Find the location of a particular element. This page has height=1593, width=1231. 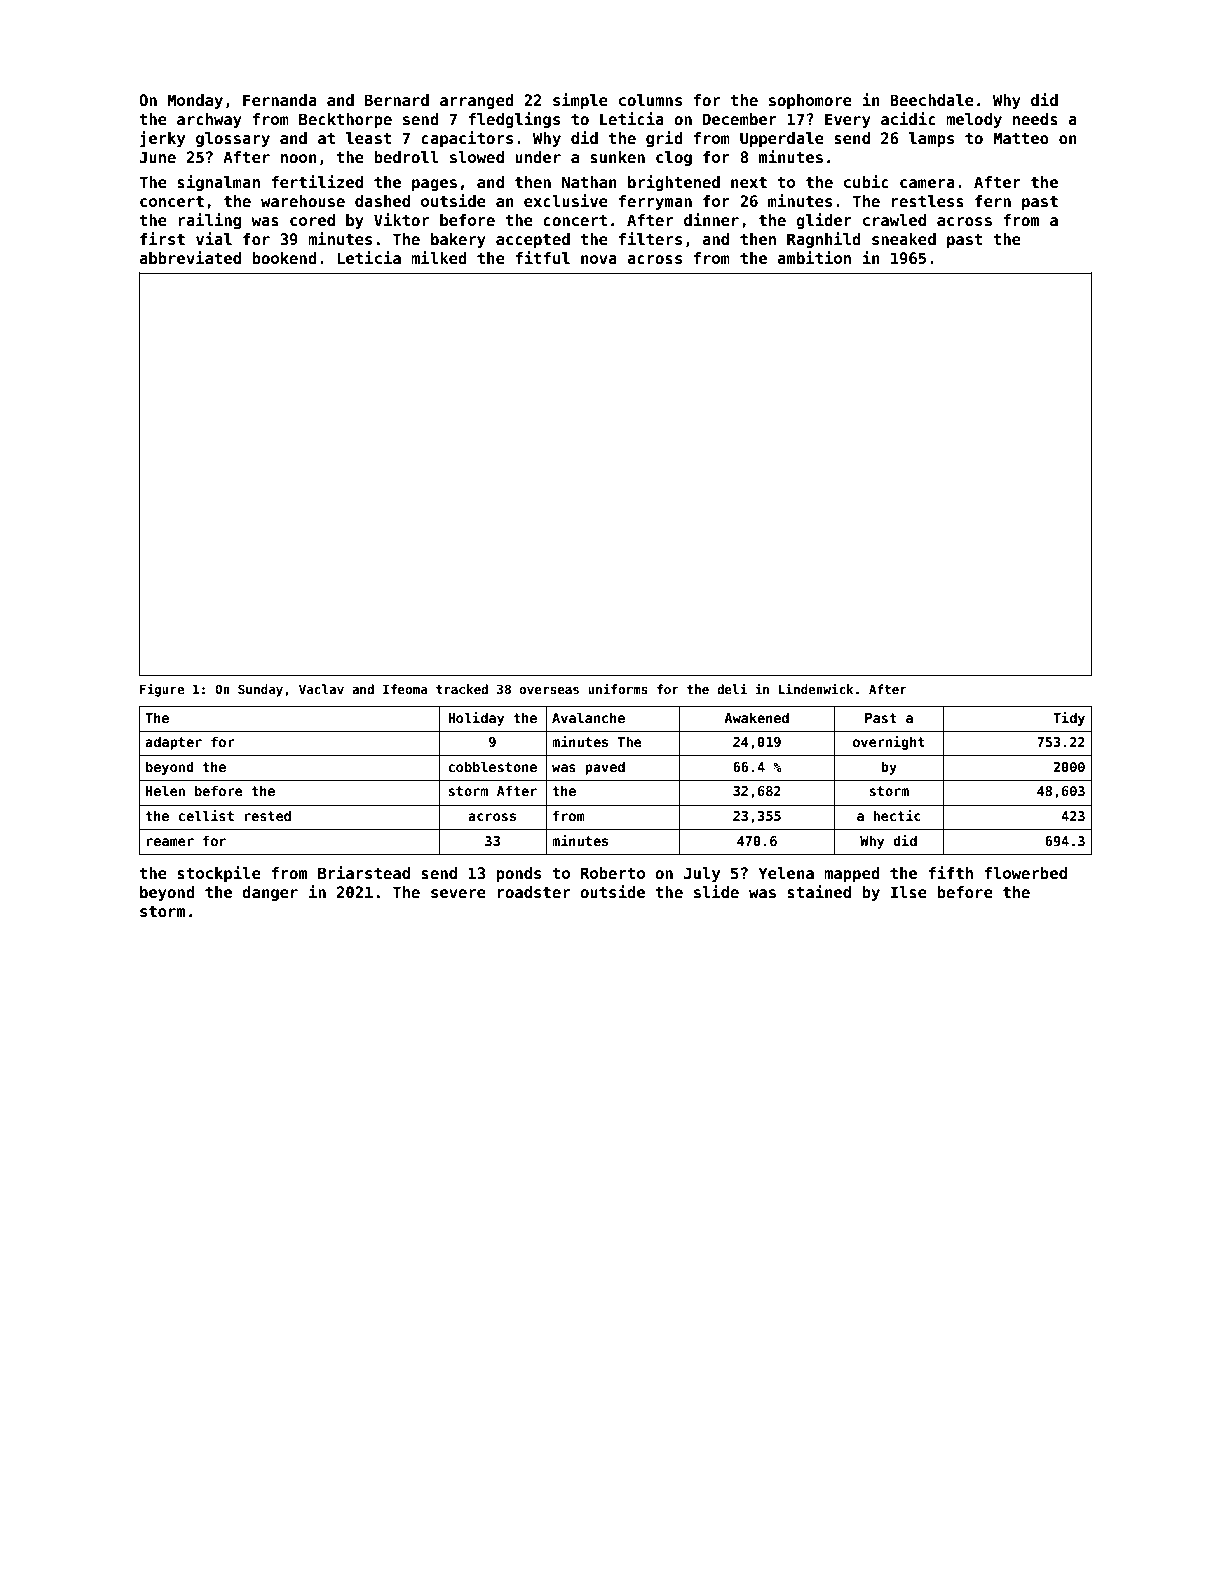

sophomore is located at coordinates (810, 101).
